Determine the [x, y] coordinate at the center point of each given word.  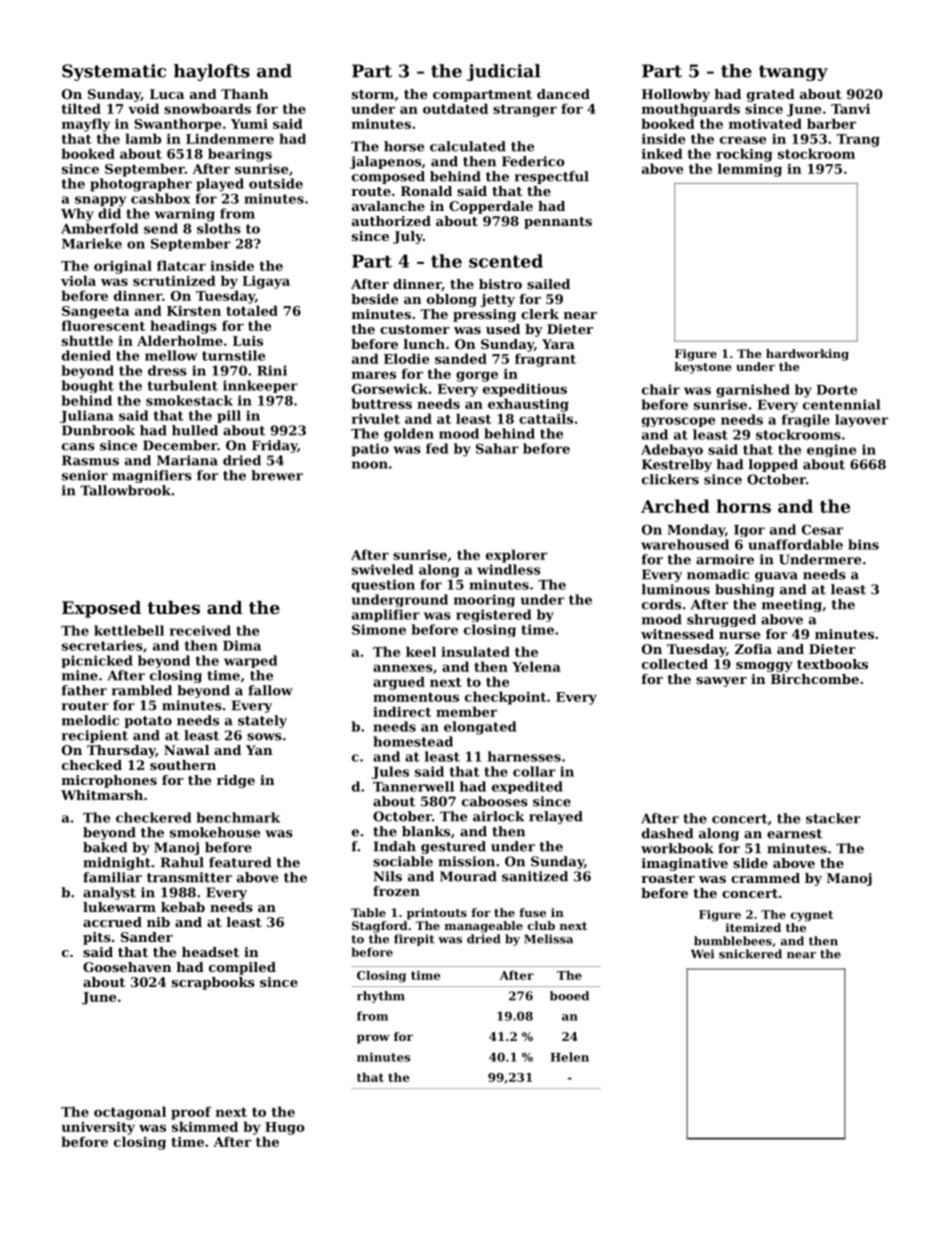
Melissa [548, 939]
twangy [793, 73]
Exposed [101, 609]
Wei [702, 954]
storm [373, 94]
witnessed [677, 634]
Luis [248, 341]
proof [191, 1113]
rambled [142, 690]
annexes [403, 668]
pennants [558, 223]
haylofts [212, 72]
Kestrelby [677, 465]
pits [97, 938]
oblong [452, 300]
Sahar [497, 448]
